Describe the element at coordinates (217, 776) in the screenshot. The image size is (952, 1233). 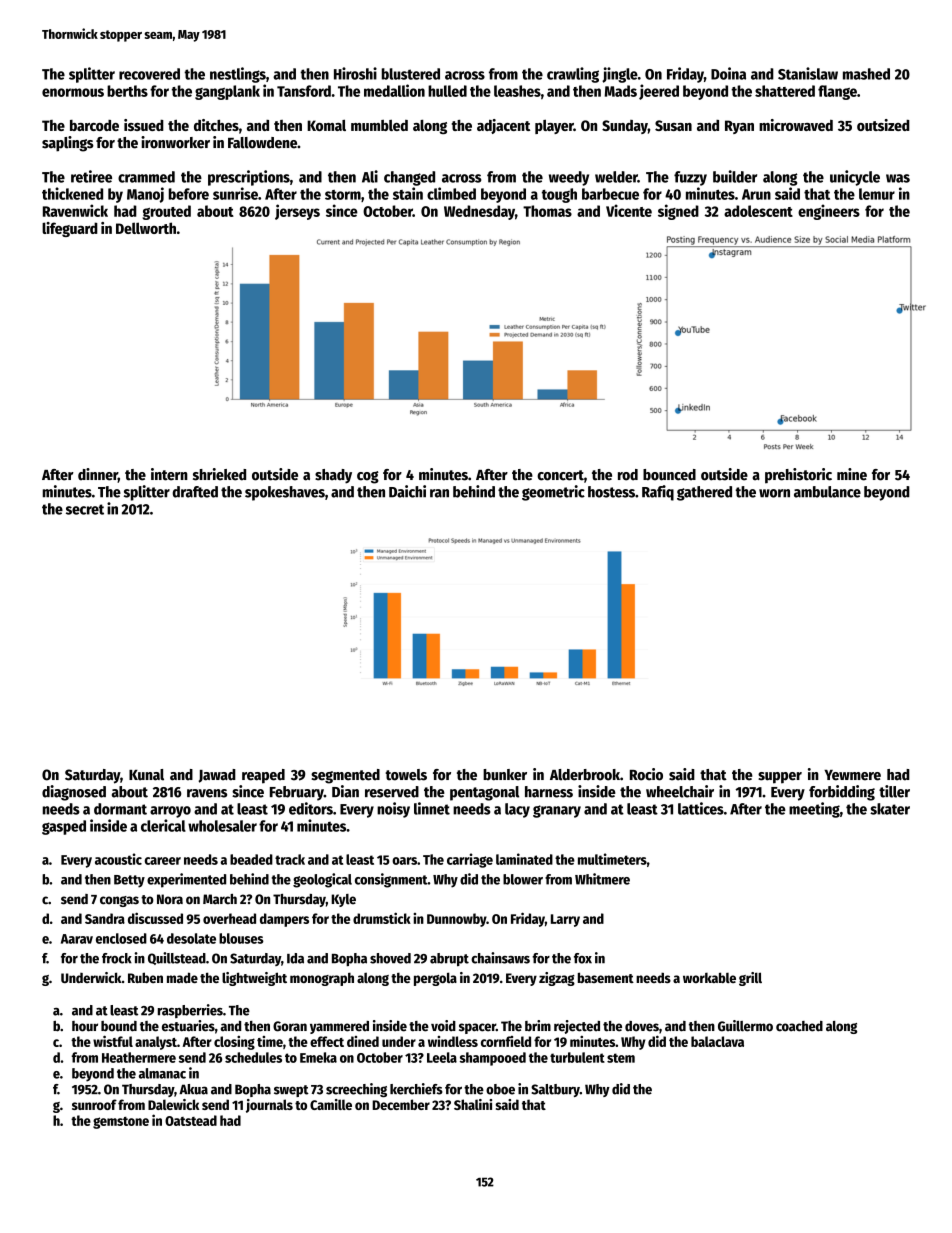
I see `Jawad` at that location.
